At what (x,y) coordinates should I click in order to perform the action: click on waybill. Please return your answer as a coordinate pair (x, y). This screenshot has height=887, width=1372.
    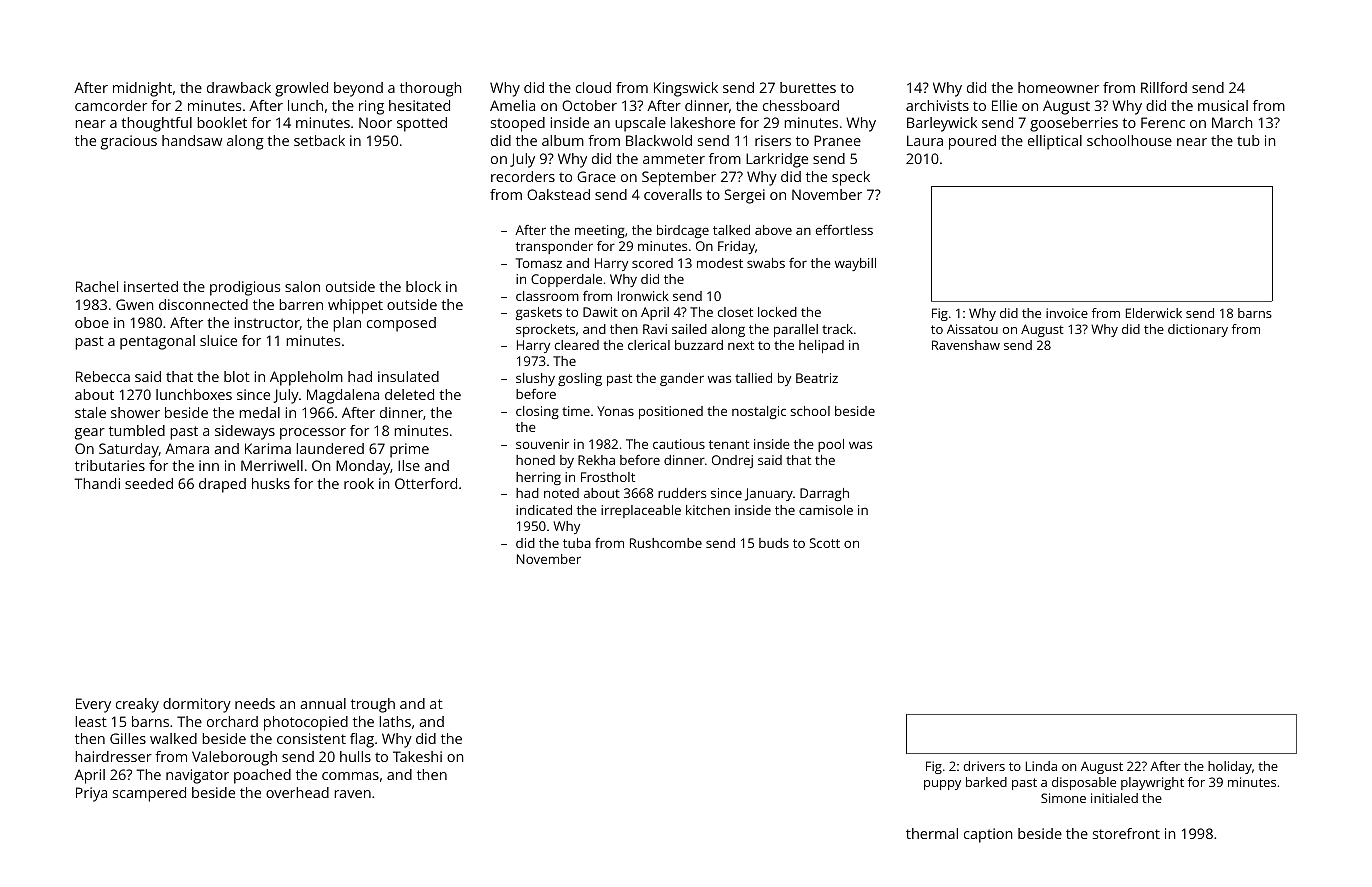
    Looking at the image, I should click on (855, 264).
